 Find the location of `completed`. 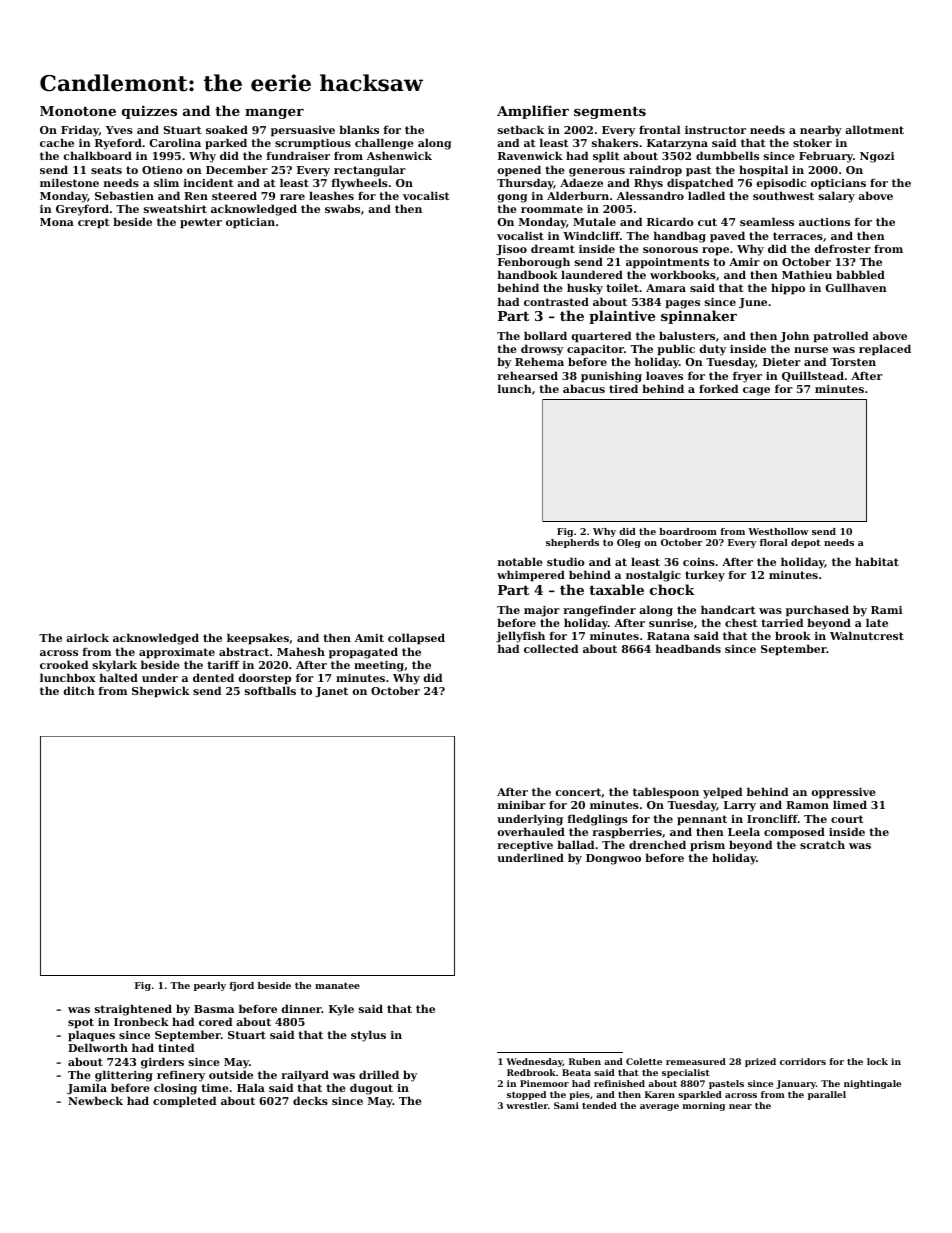

completed is located at coordinates (184, 1102).
